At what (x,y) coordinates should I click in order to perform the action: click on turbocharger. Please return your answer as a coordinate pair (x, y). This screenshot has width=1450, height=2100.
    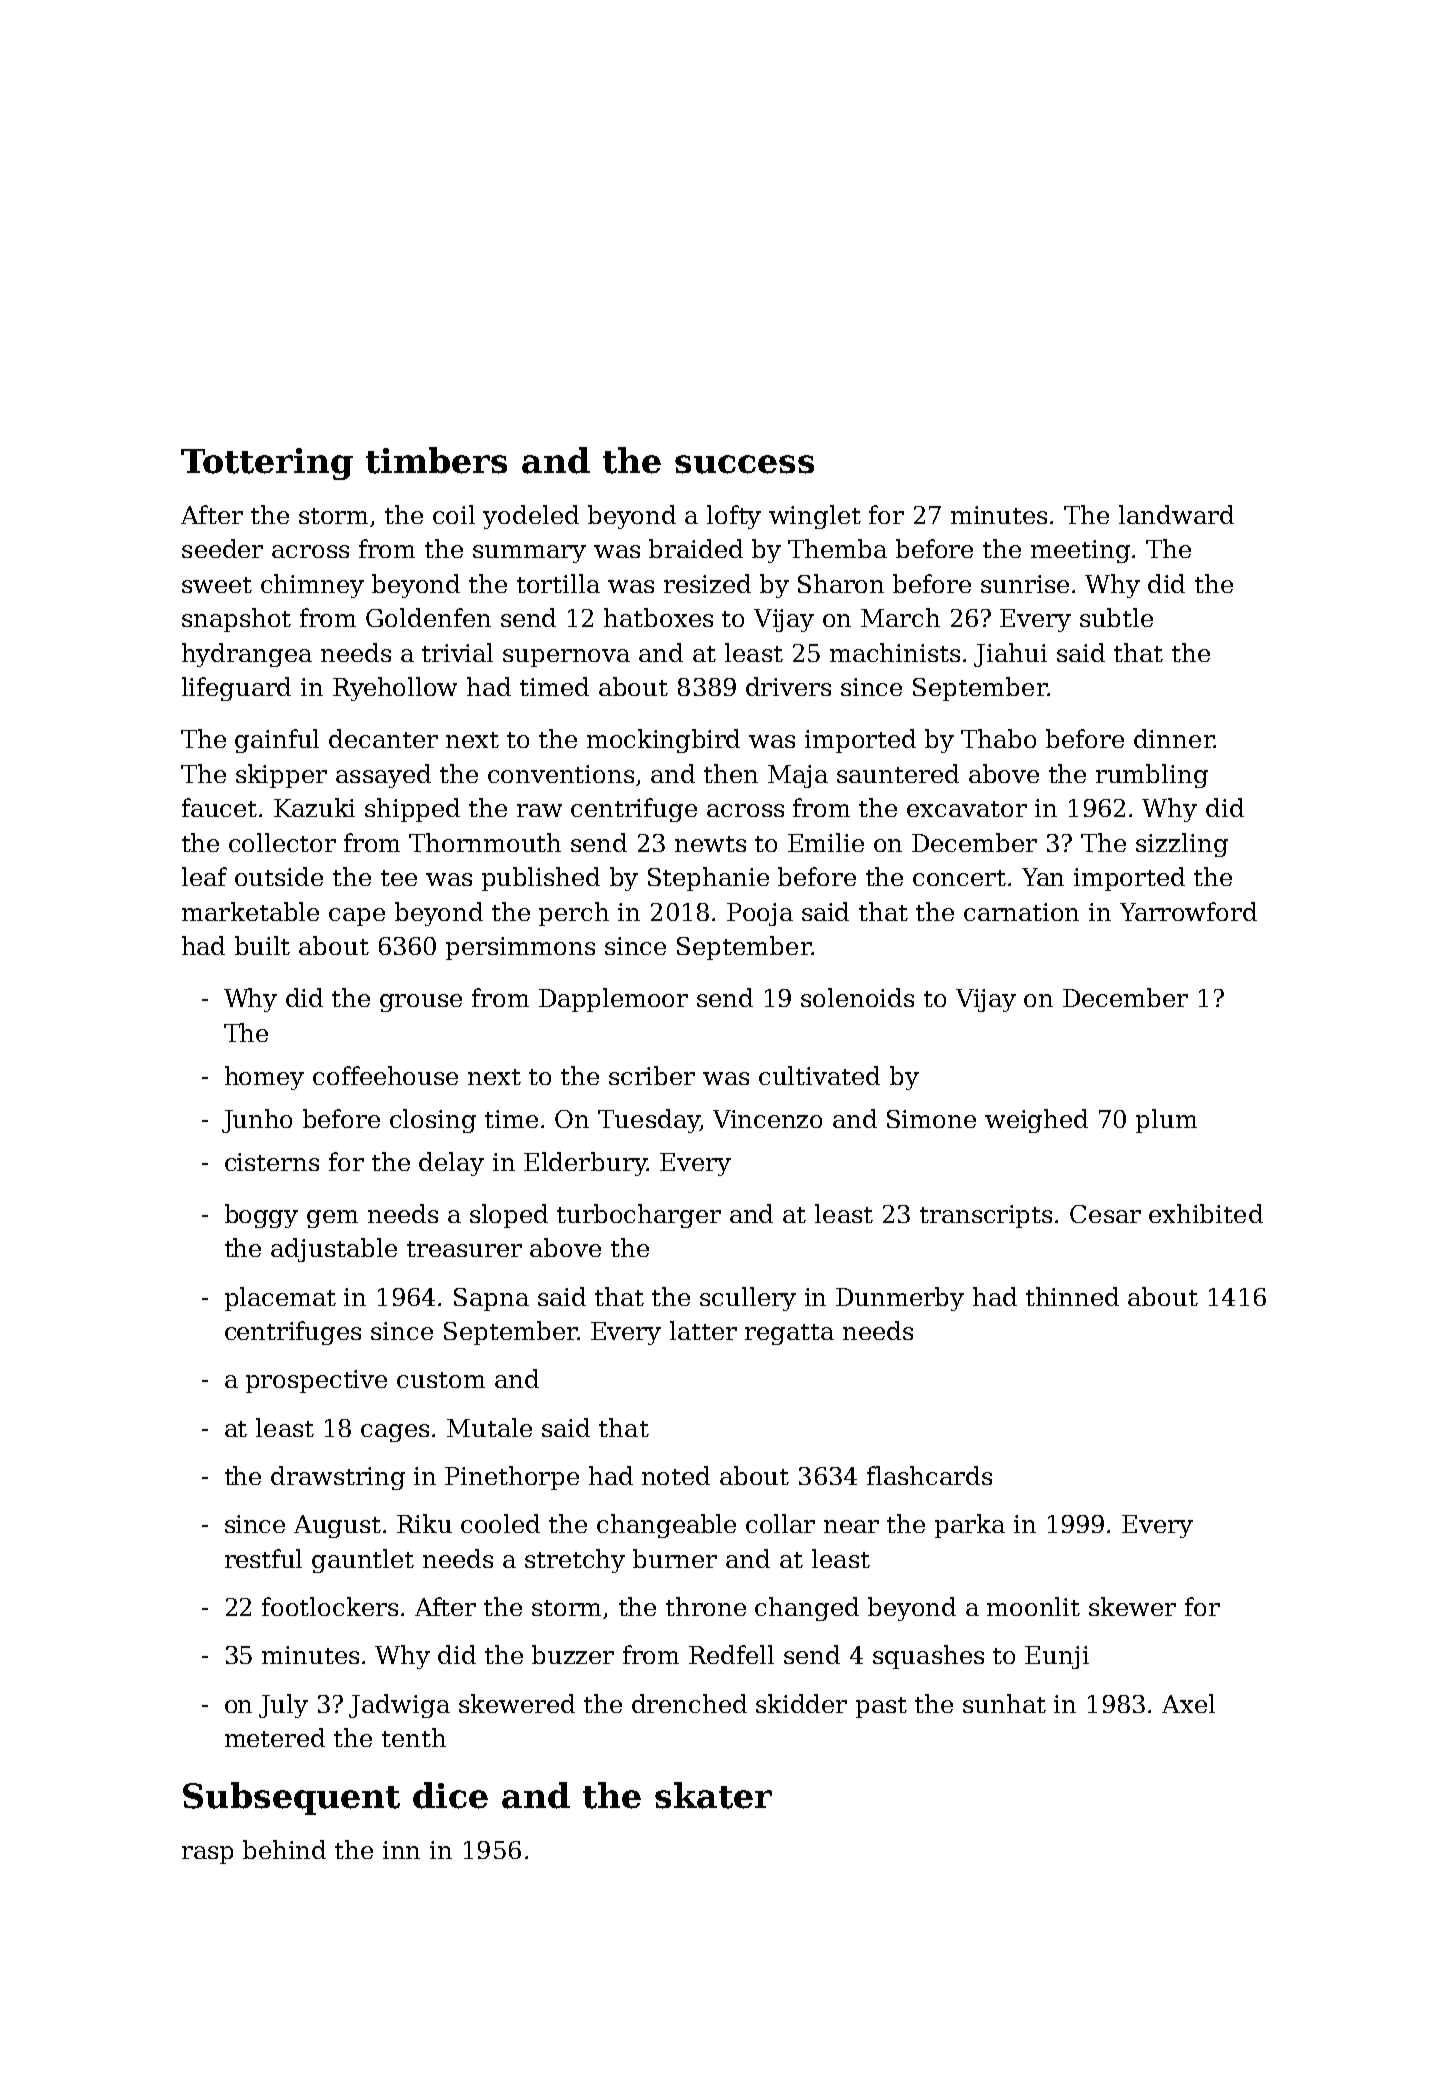
    Looking at the image, I should click on (639, 1216).
